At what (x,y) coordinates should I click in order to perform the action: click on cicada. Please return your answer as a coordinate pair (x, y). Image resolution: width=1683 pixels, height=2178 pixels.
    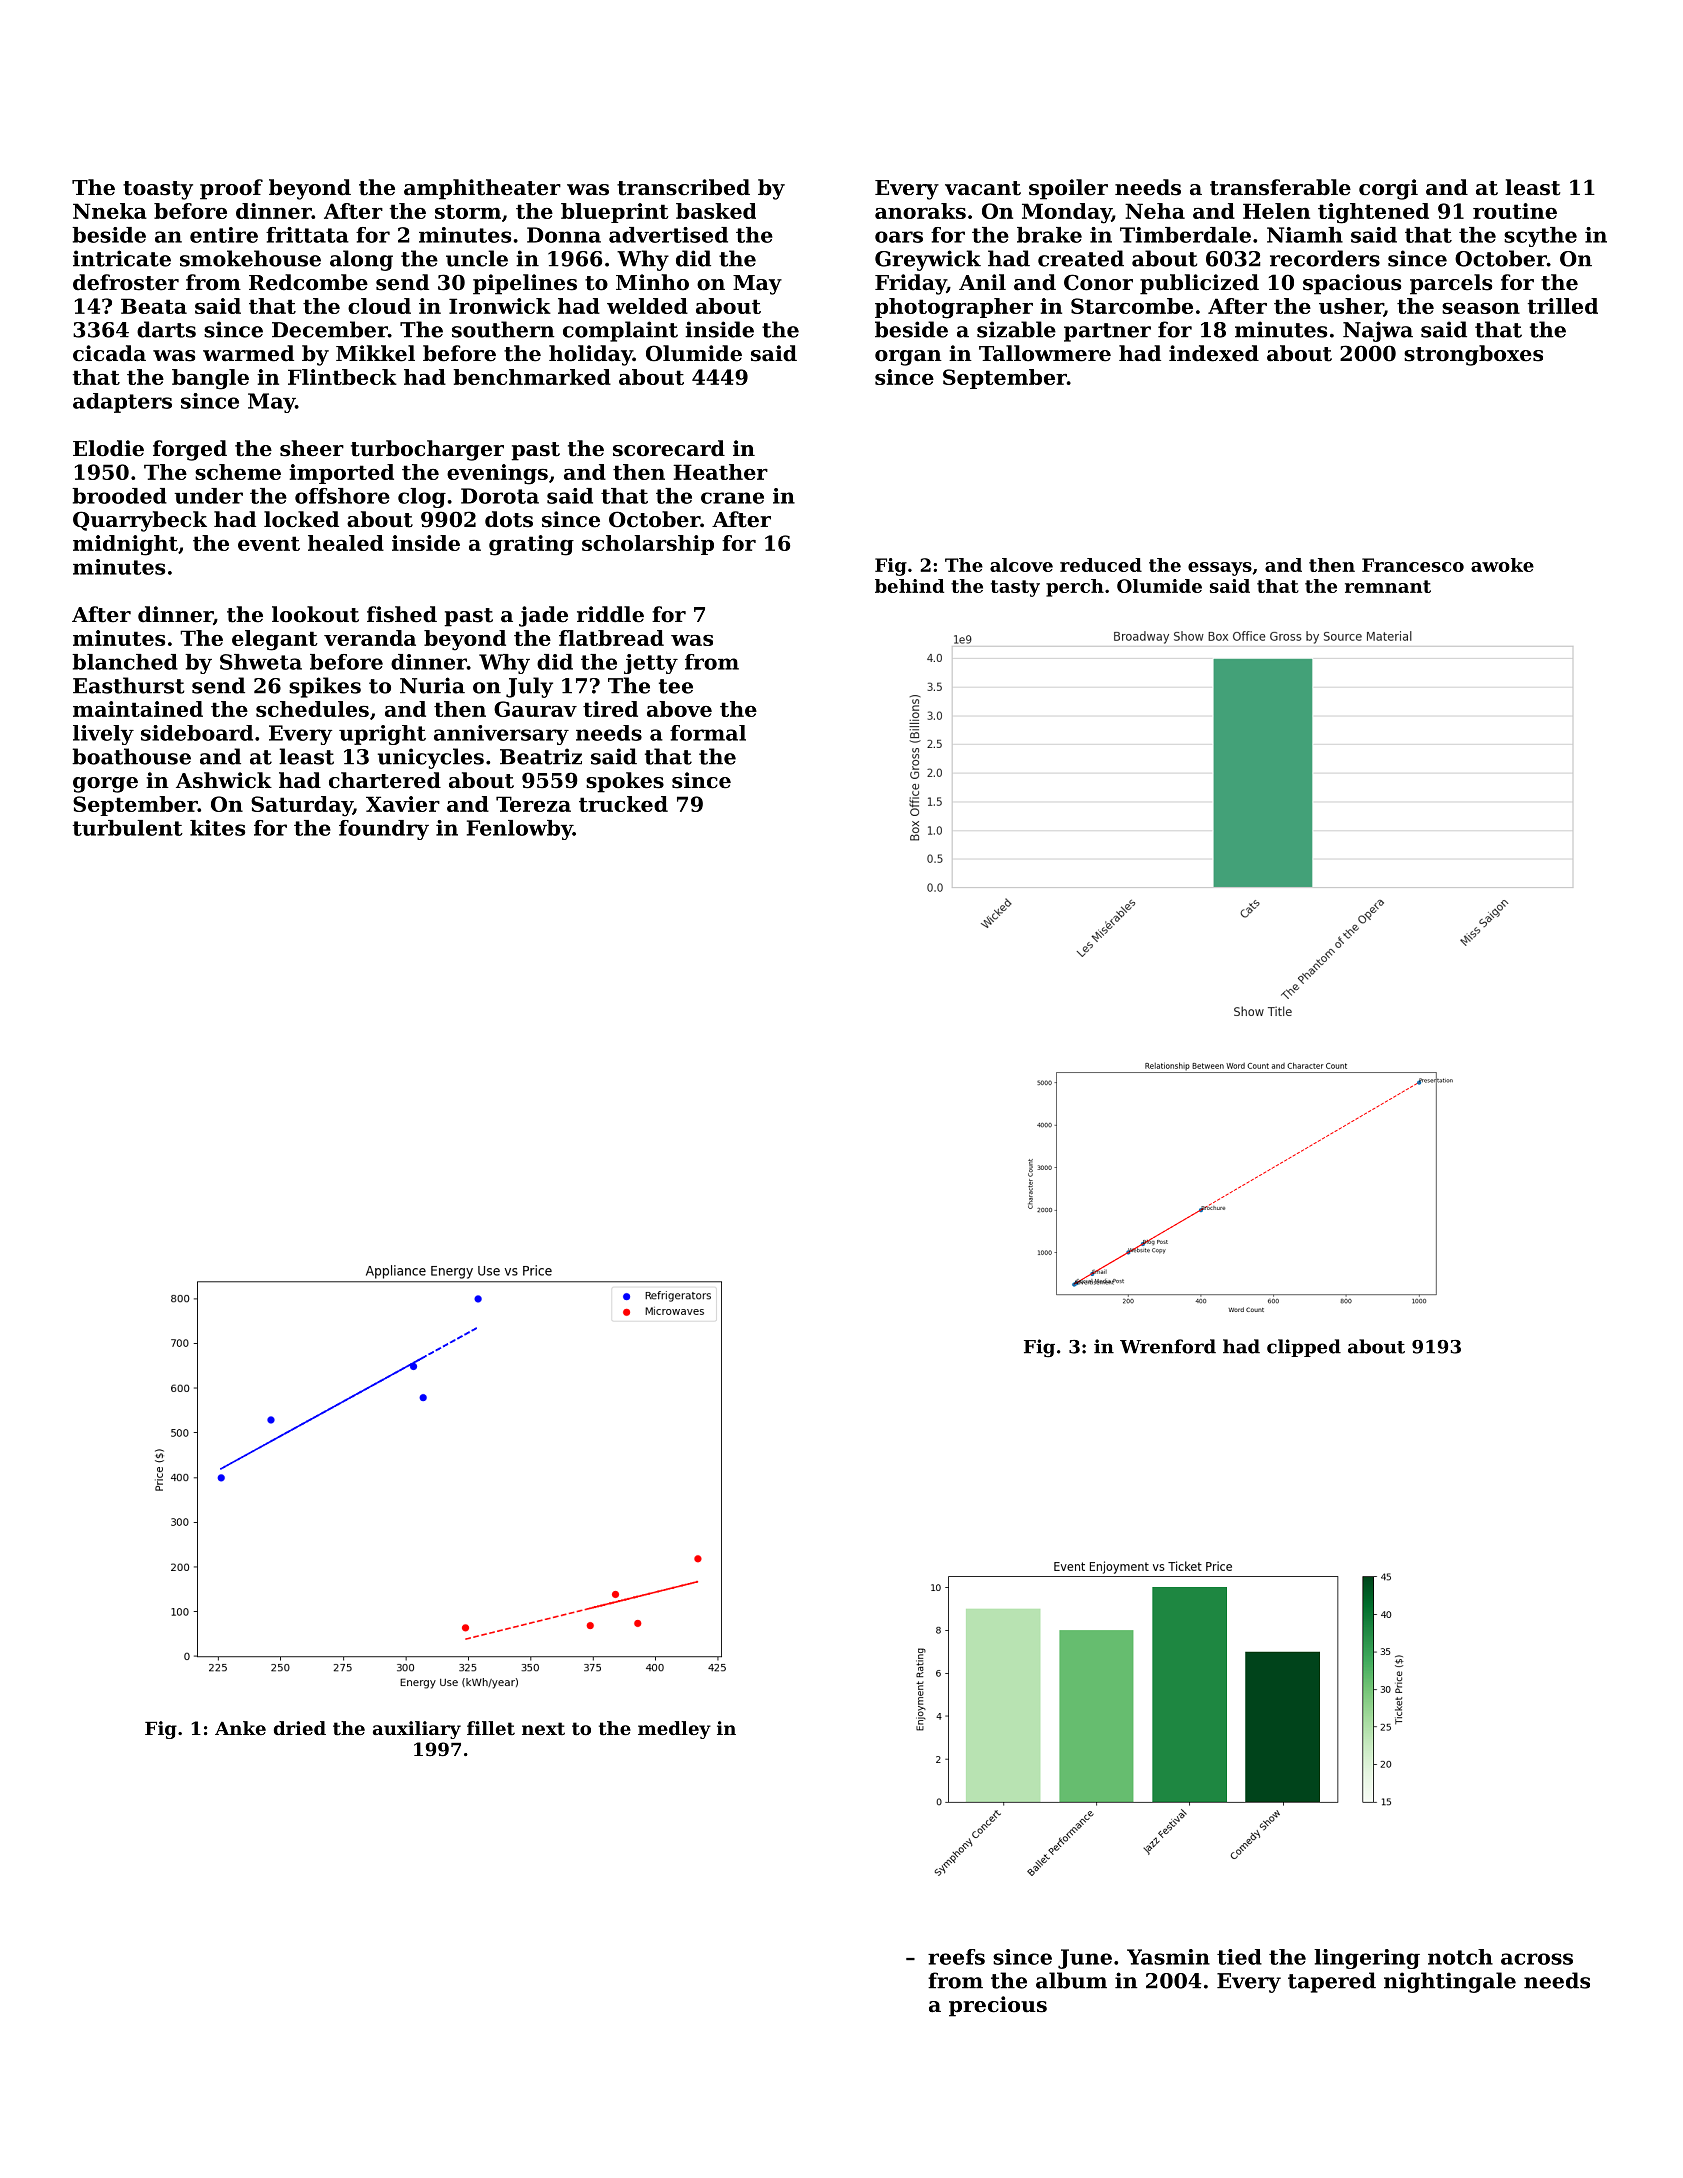
    Looking at the image, I should click on (109, 353).
